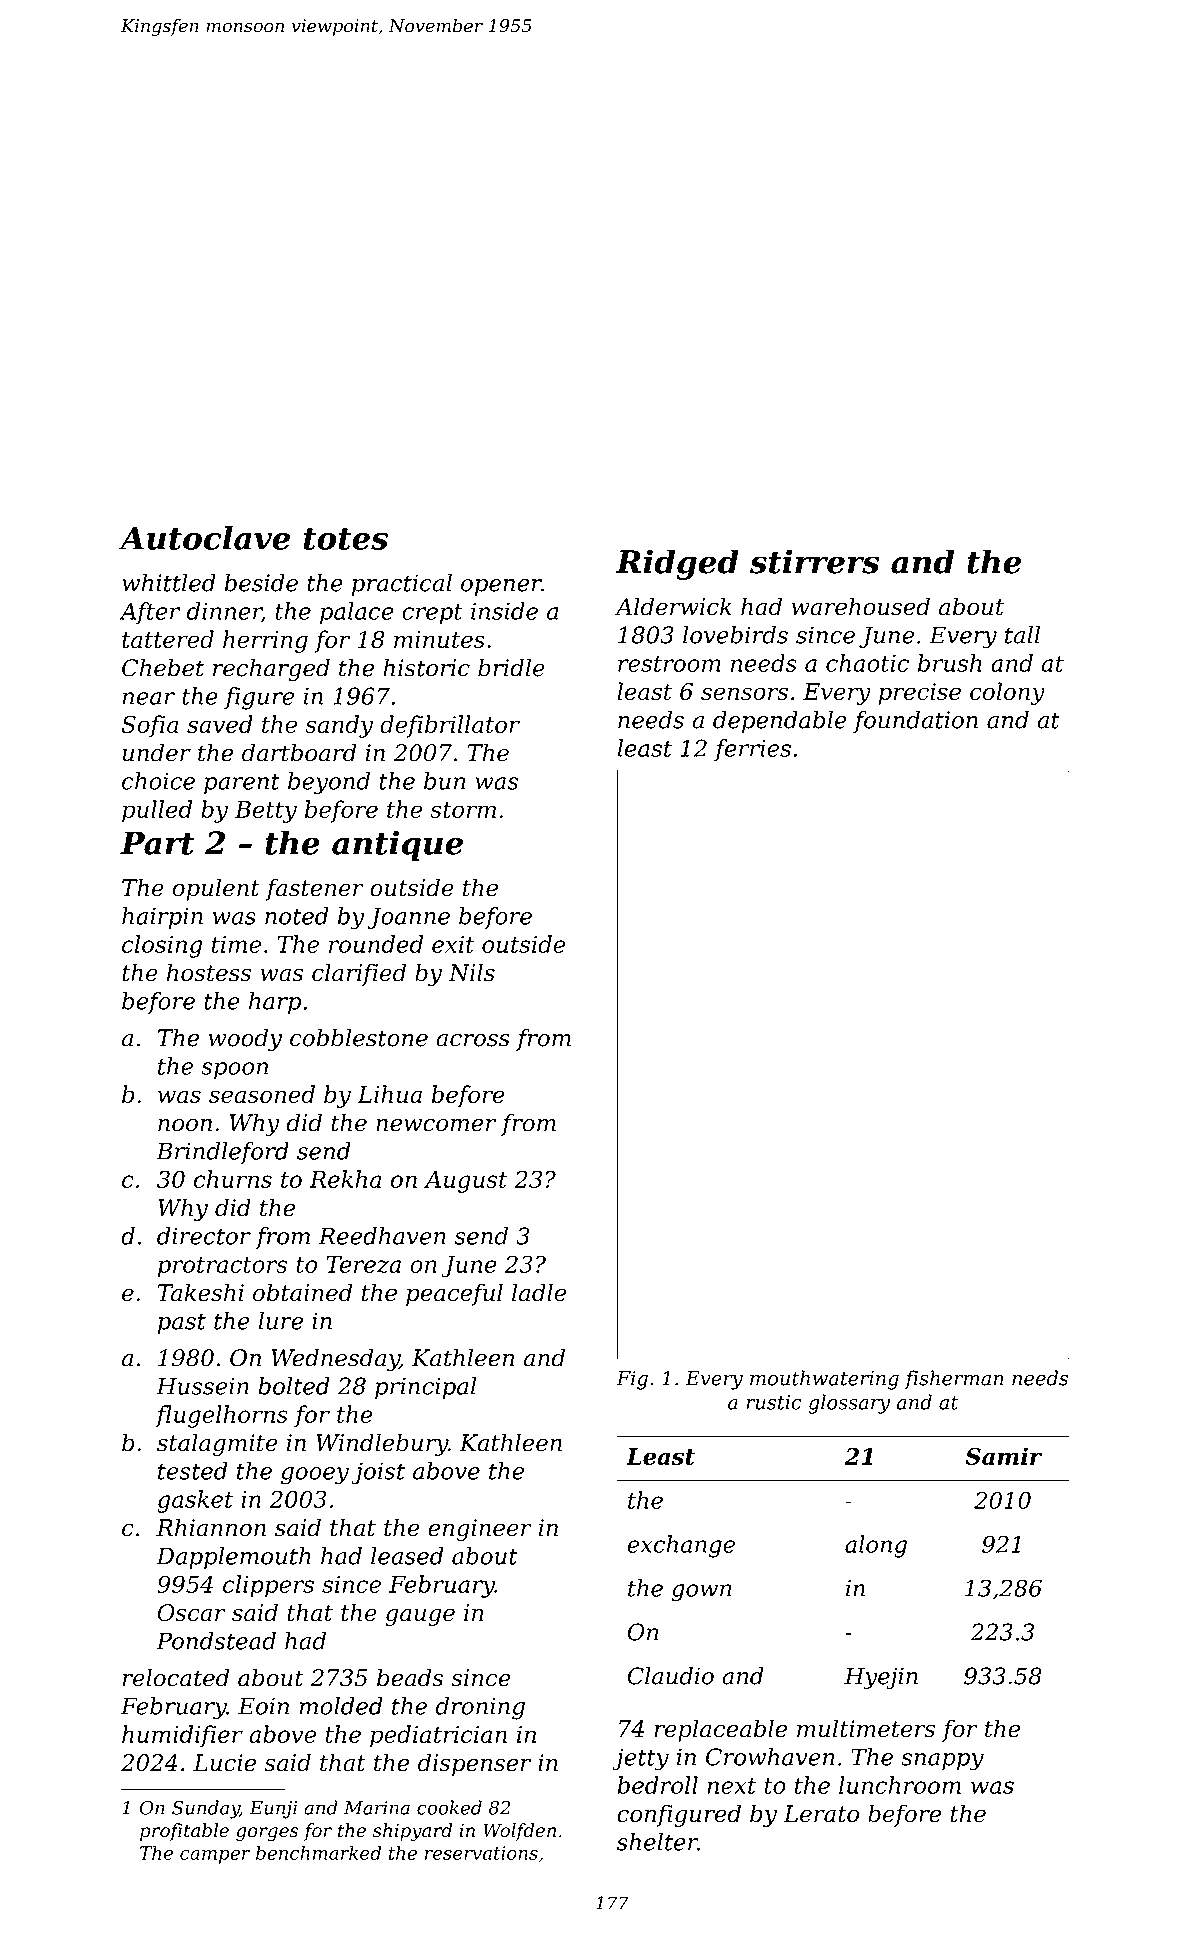 The width and height of the screenshot is (1190, 1959). What do you see at coordinates (234, 1070) in the screenshot?
I see `spoon` at bounding box center [234, 1070].
